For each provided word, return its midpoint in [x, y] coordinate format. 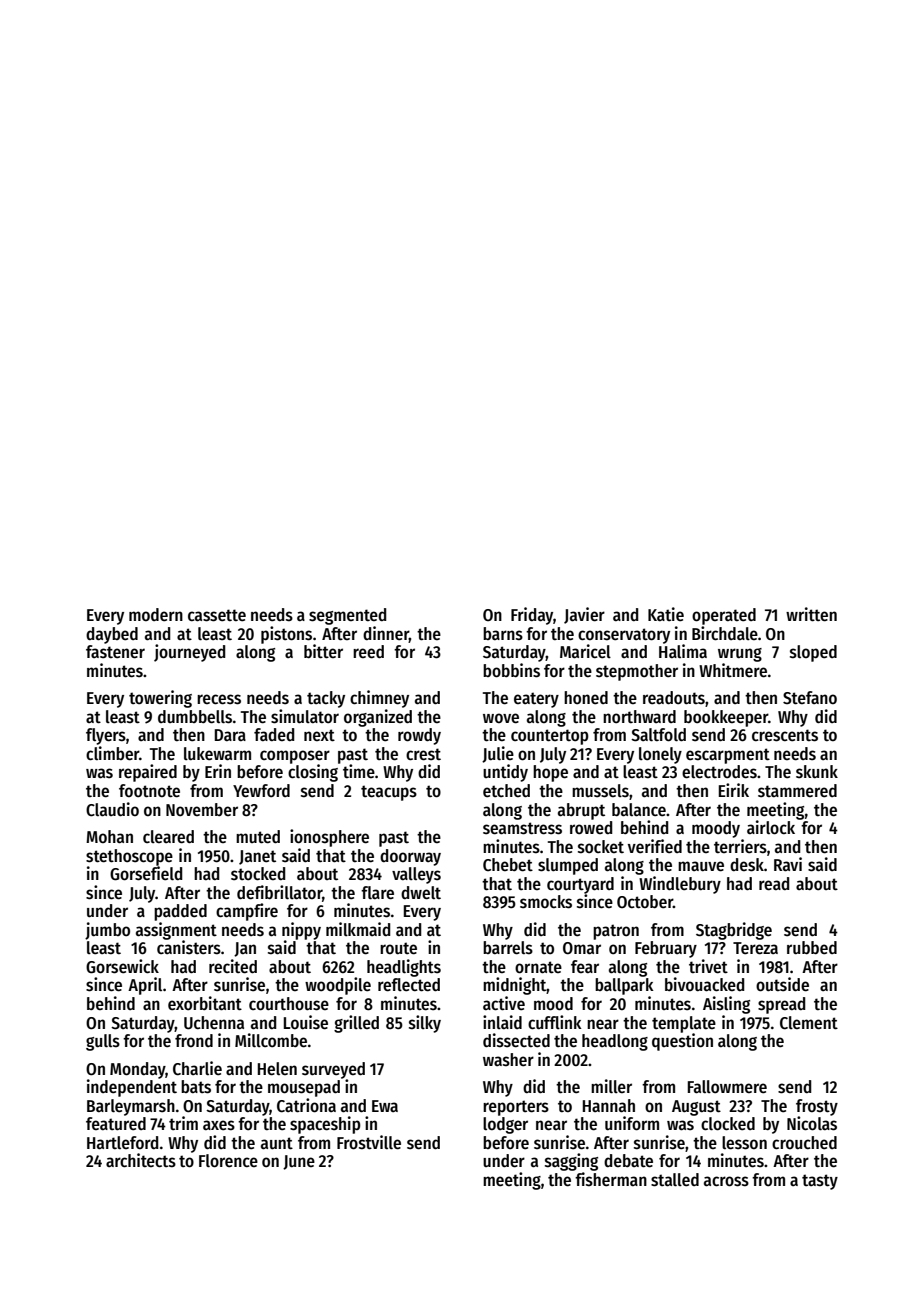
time [359, 771]
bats [196, 1087]
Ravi [788, 864]
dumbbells [195, 717]
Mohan [109, 837]
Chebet [508, 865]
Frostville [369, 1142]
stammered [797, 791]
